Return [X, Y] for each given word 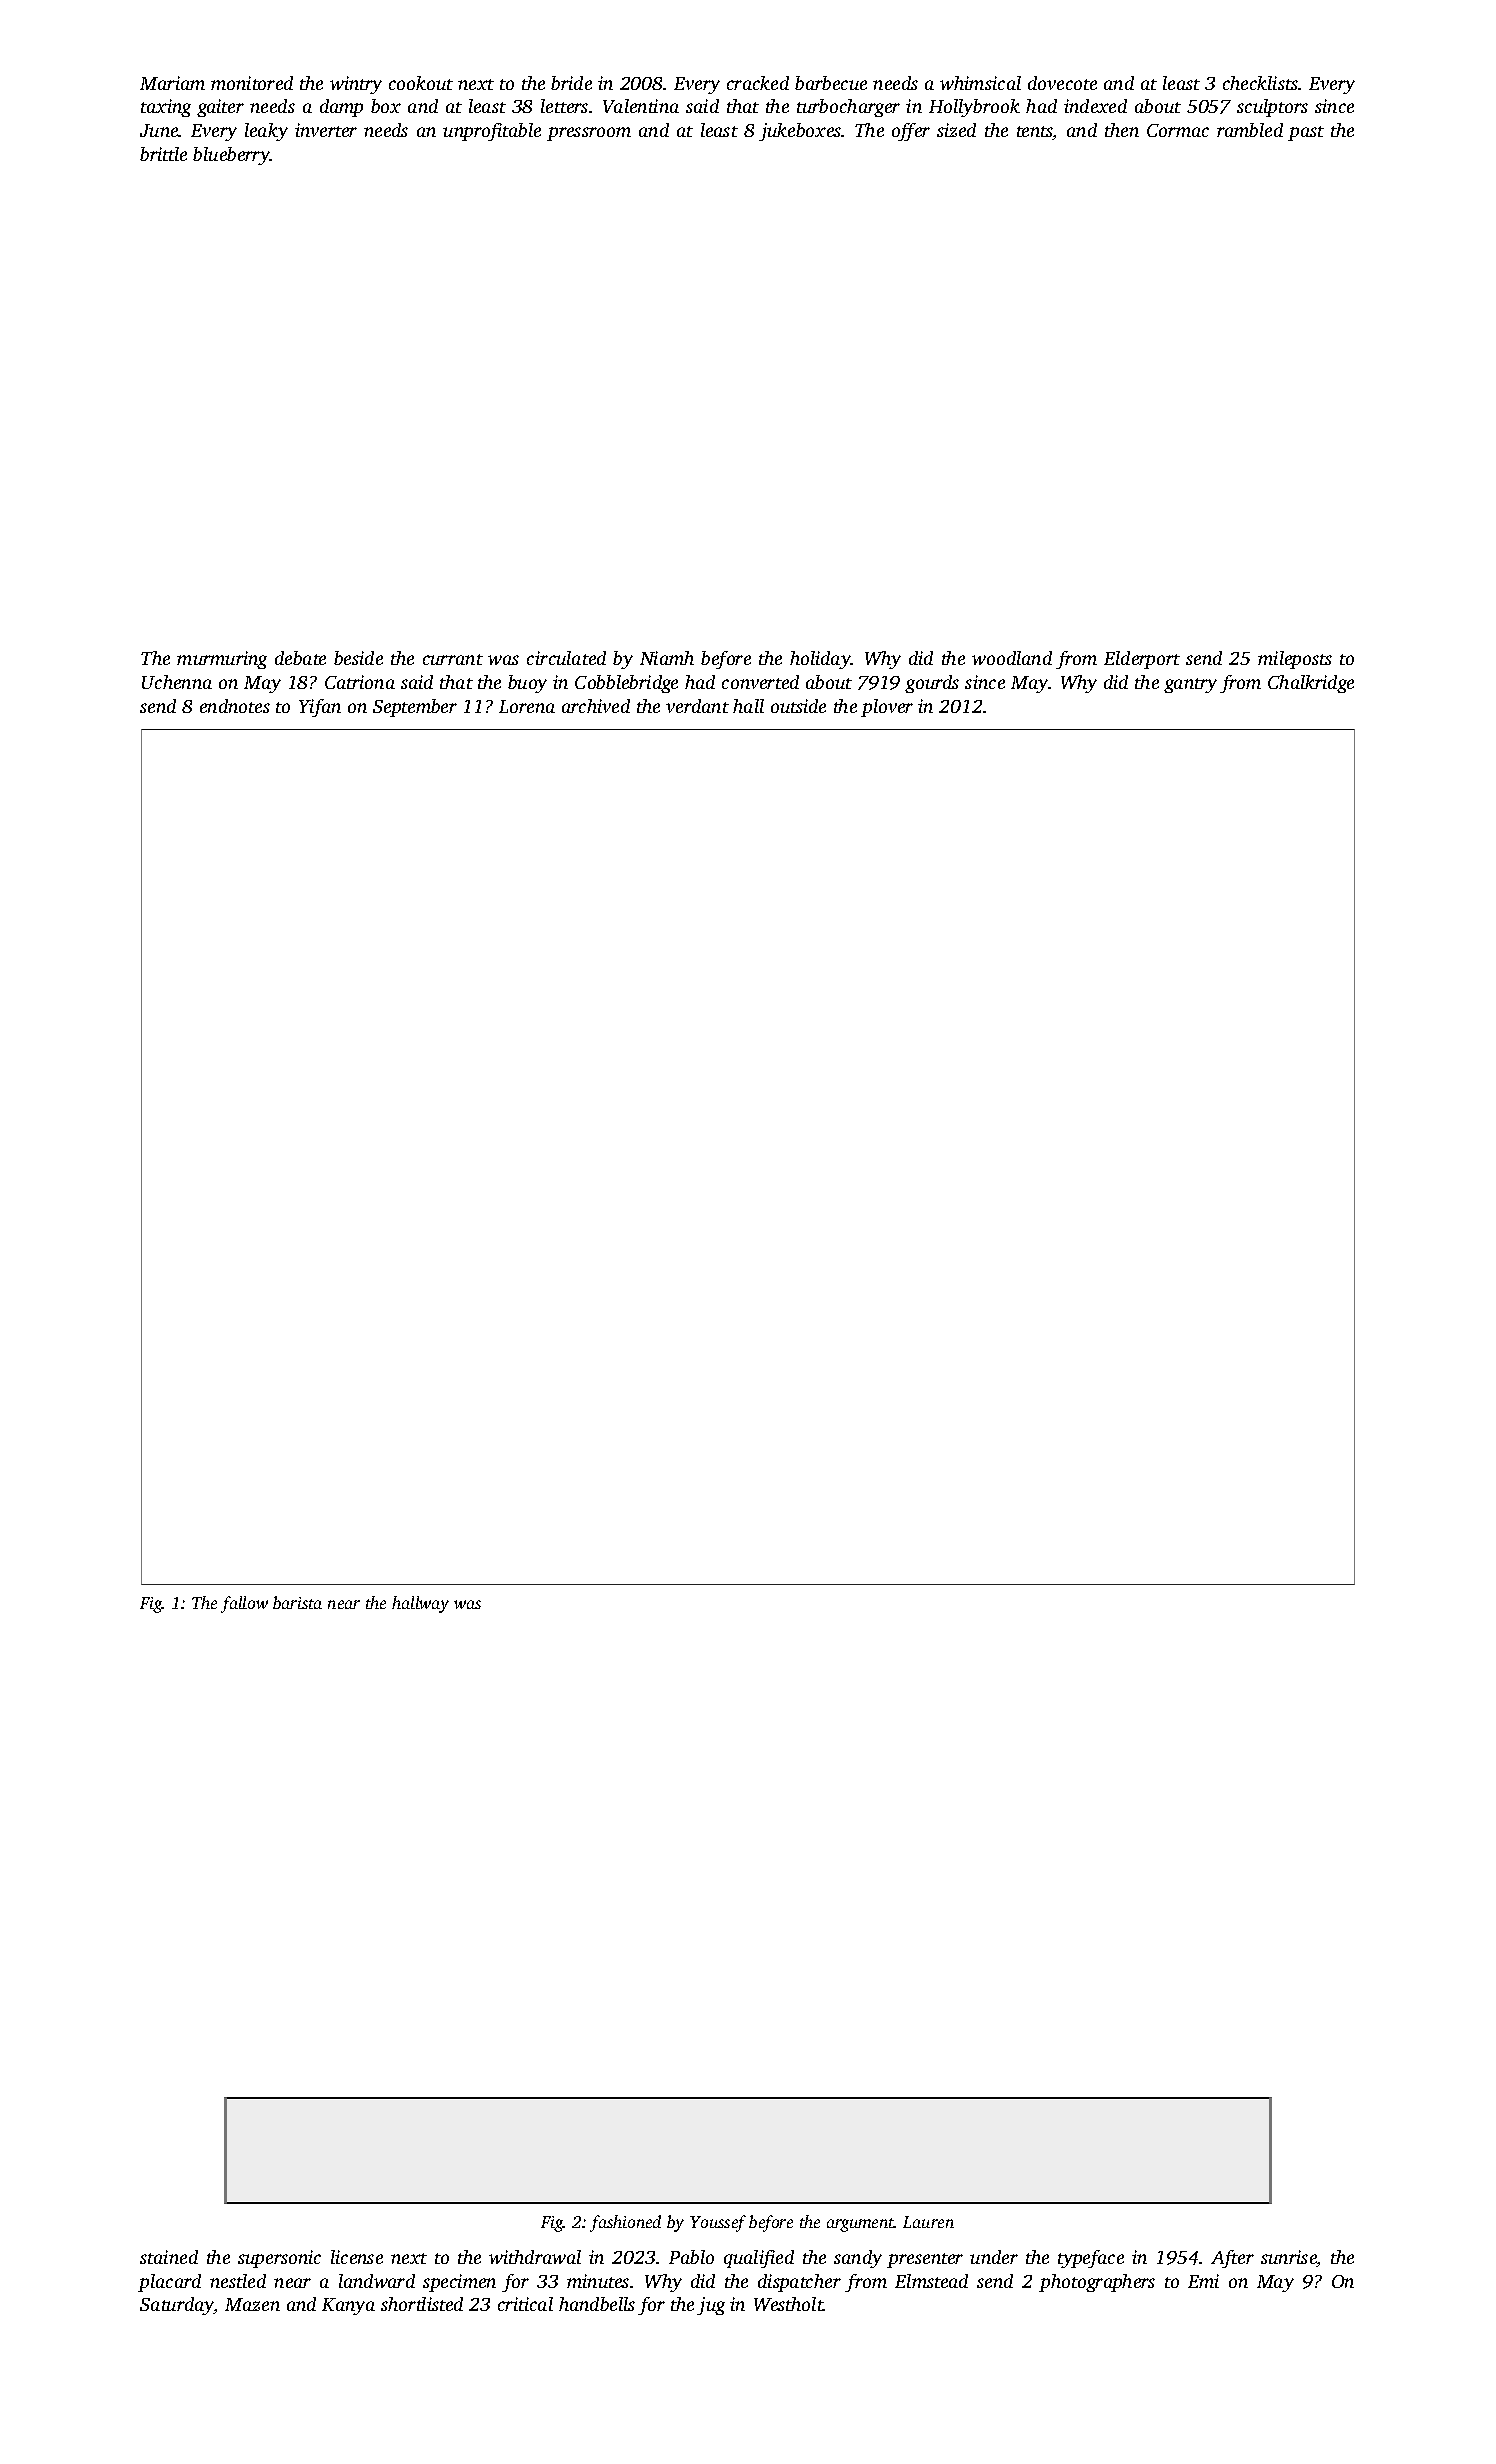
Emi [1203, 2281]
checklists [1260, 83]
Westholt [789, 2304]
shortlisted [422, 2304]
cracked [758, 83]
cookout [421, 83]
